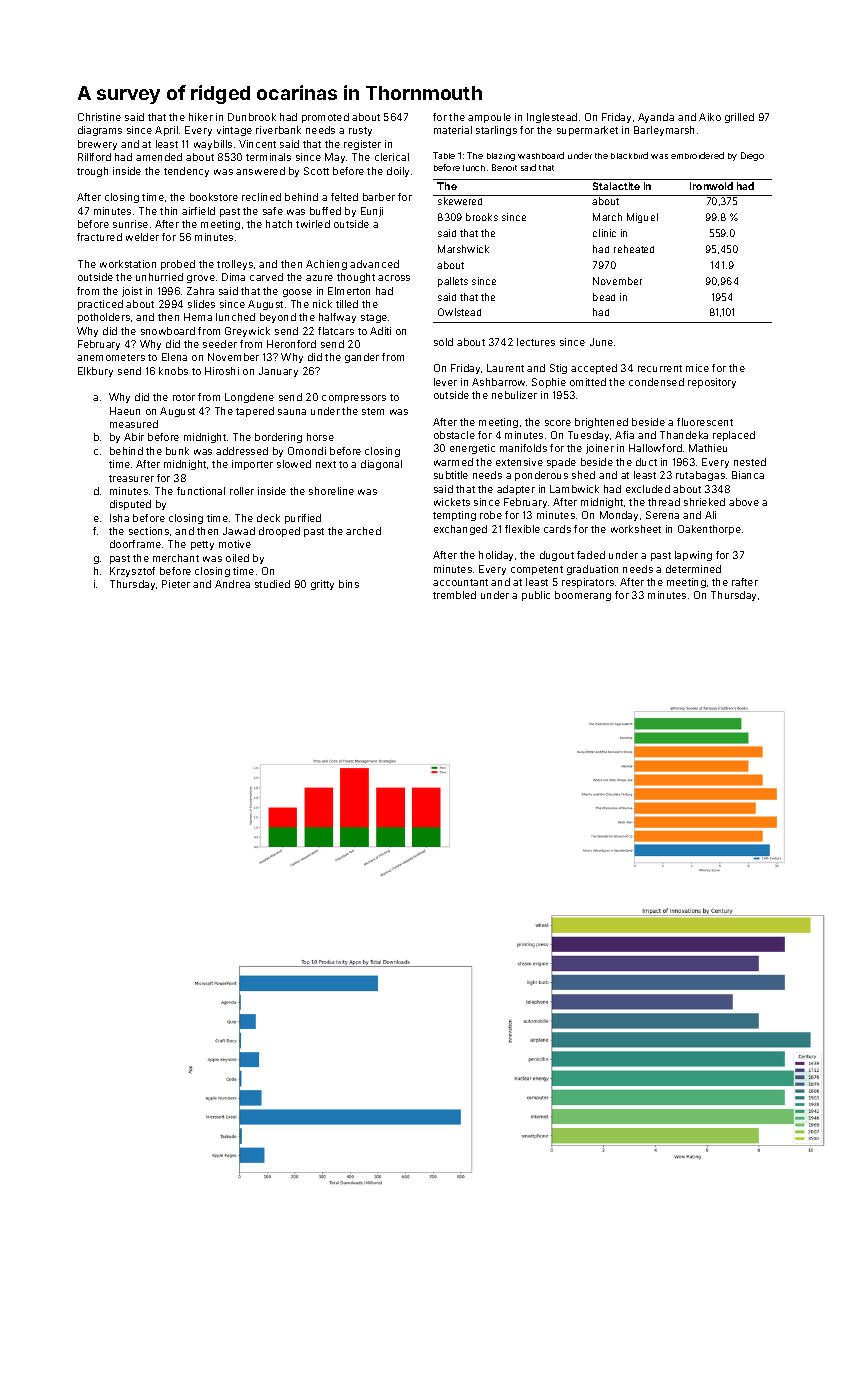  I want to click on hatch, so click(279, 224).
